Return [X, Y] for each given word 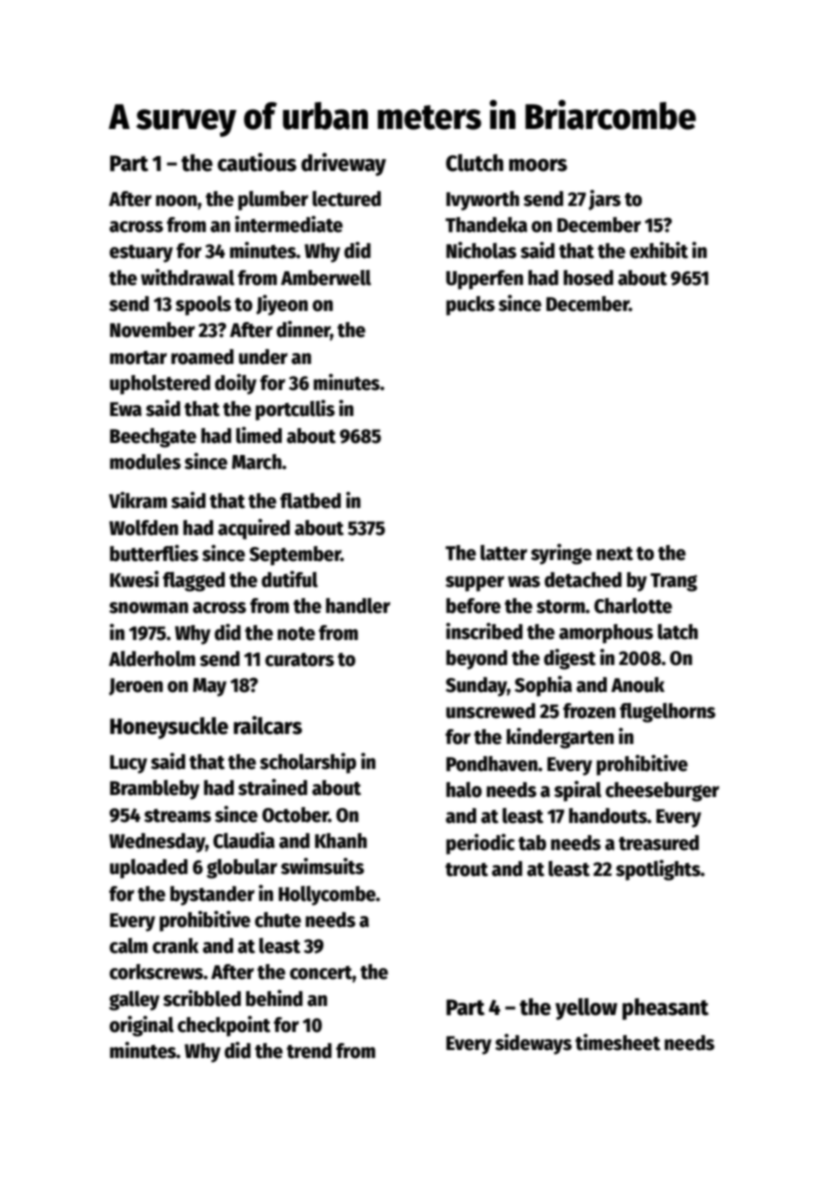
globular [242, 869]
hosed [588, 278]
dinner [303, 329]
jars [604, 200]
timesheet [618, 1042]
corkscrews [156, 972]
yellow [586, 1009]
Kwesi [134, 579]
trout [466, 870]
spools [203, 306]
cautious [257, 162]
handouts [608, 816]
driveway [343, 164]
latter [503, 553]
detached [583, 580]
